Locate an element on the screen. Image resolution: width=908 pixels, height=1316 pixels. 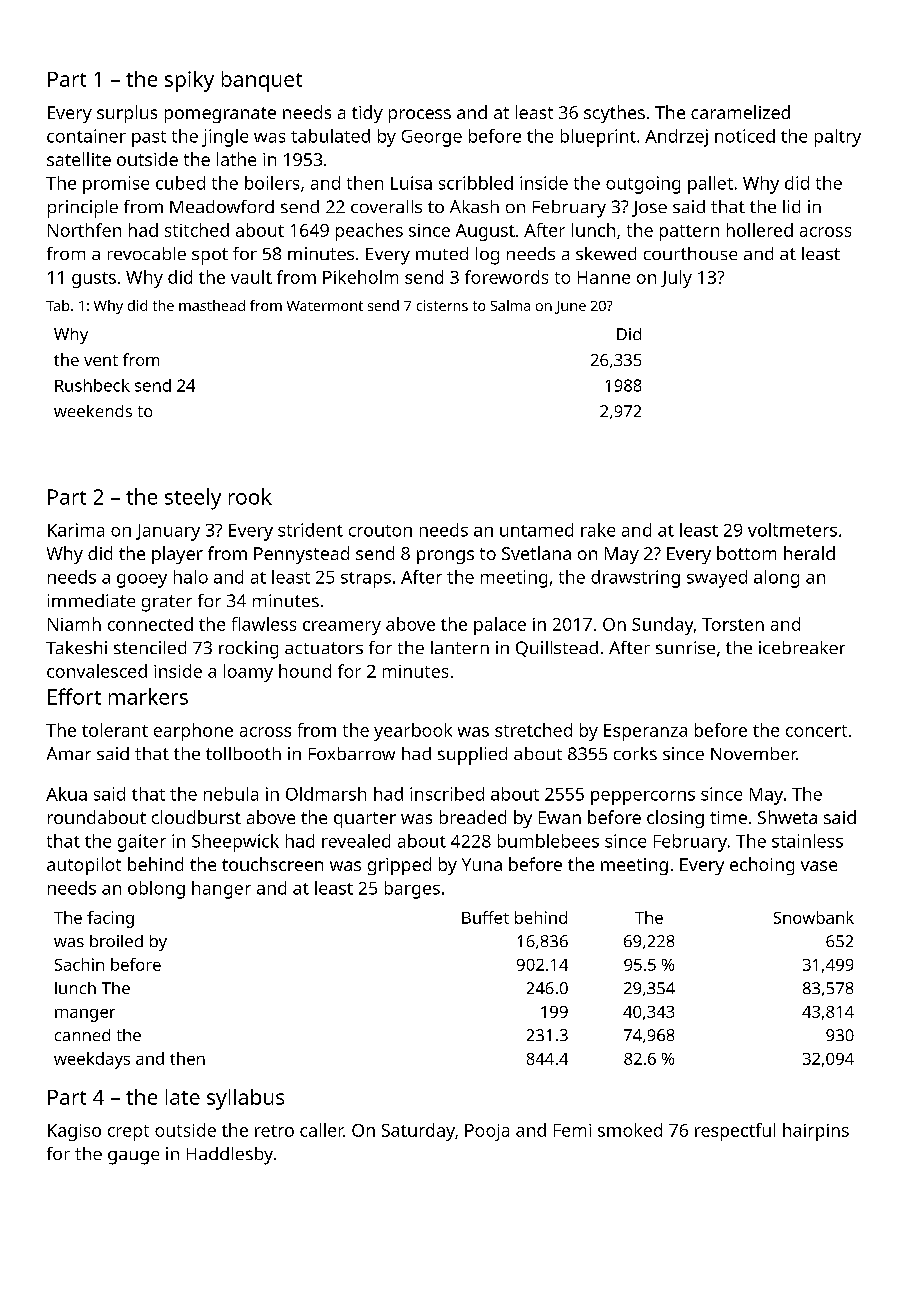
surplus is located at coordinates (127, 114).
